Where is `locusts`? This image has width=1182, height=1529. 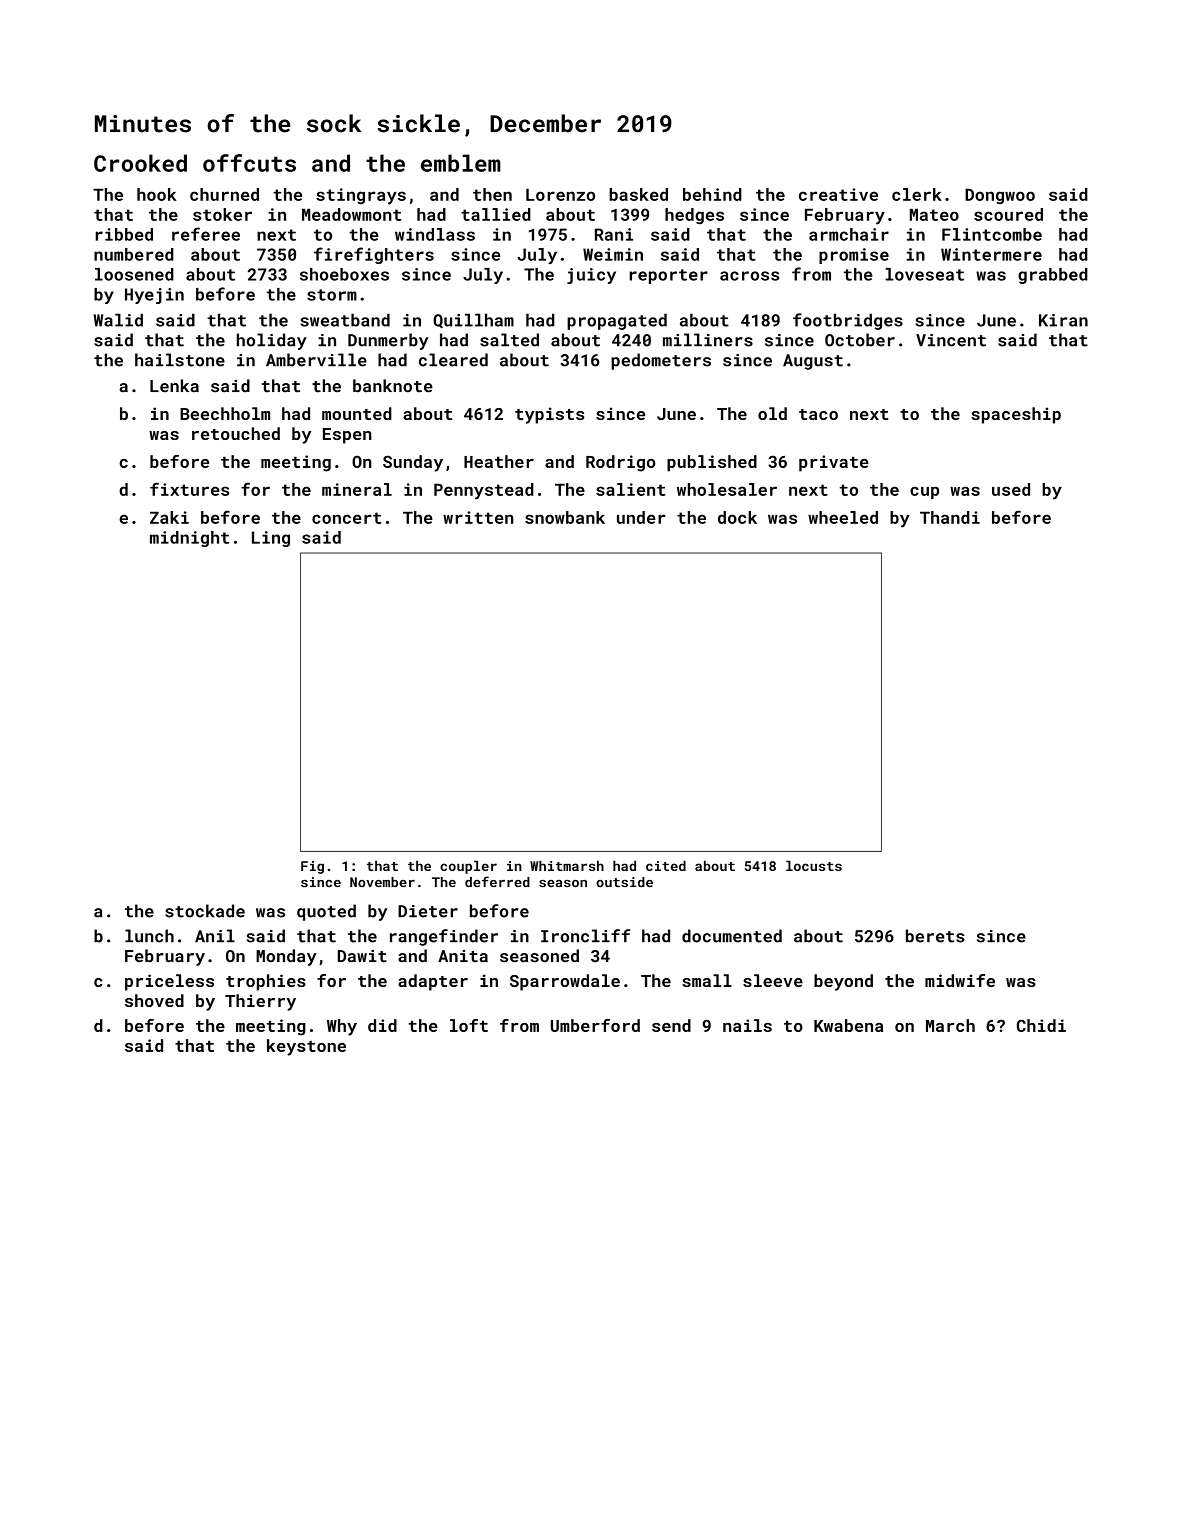
locusts is located at coordinates (814, 865).
